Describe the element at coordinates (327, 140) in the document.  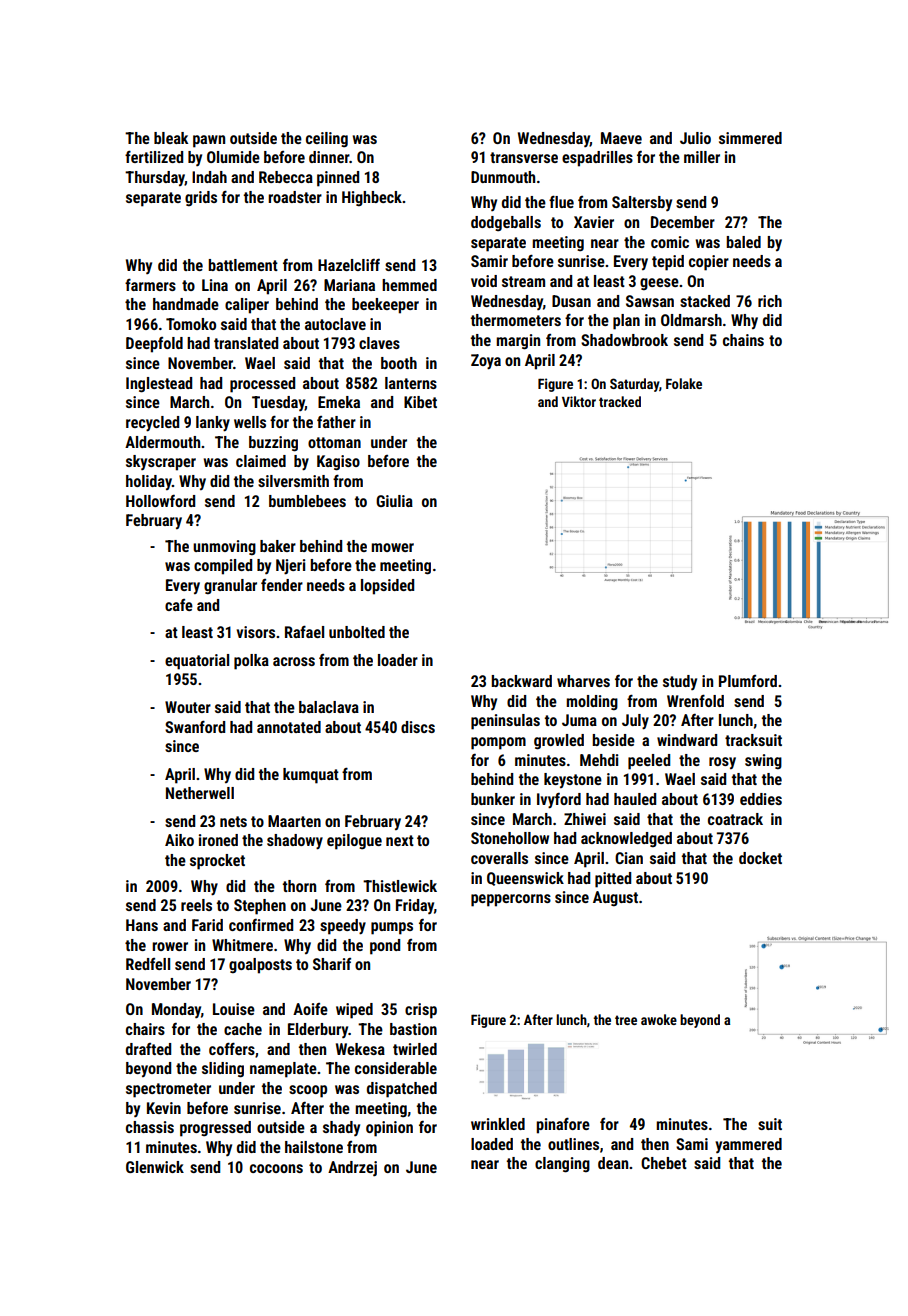
I see `ceiling` at that location.
